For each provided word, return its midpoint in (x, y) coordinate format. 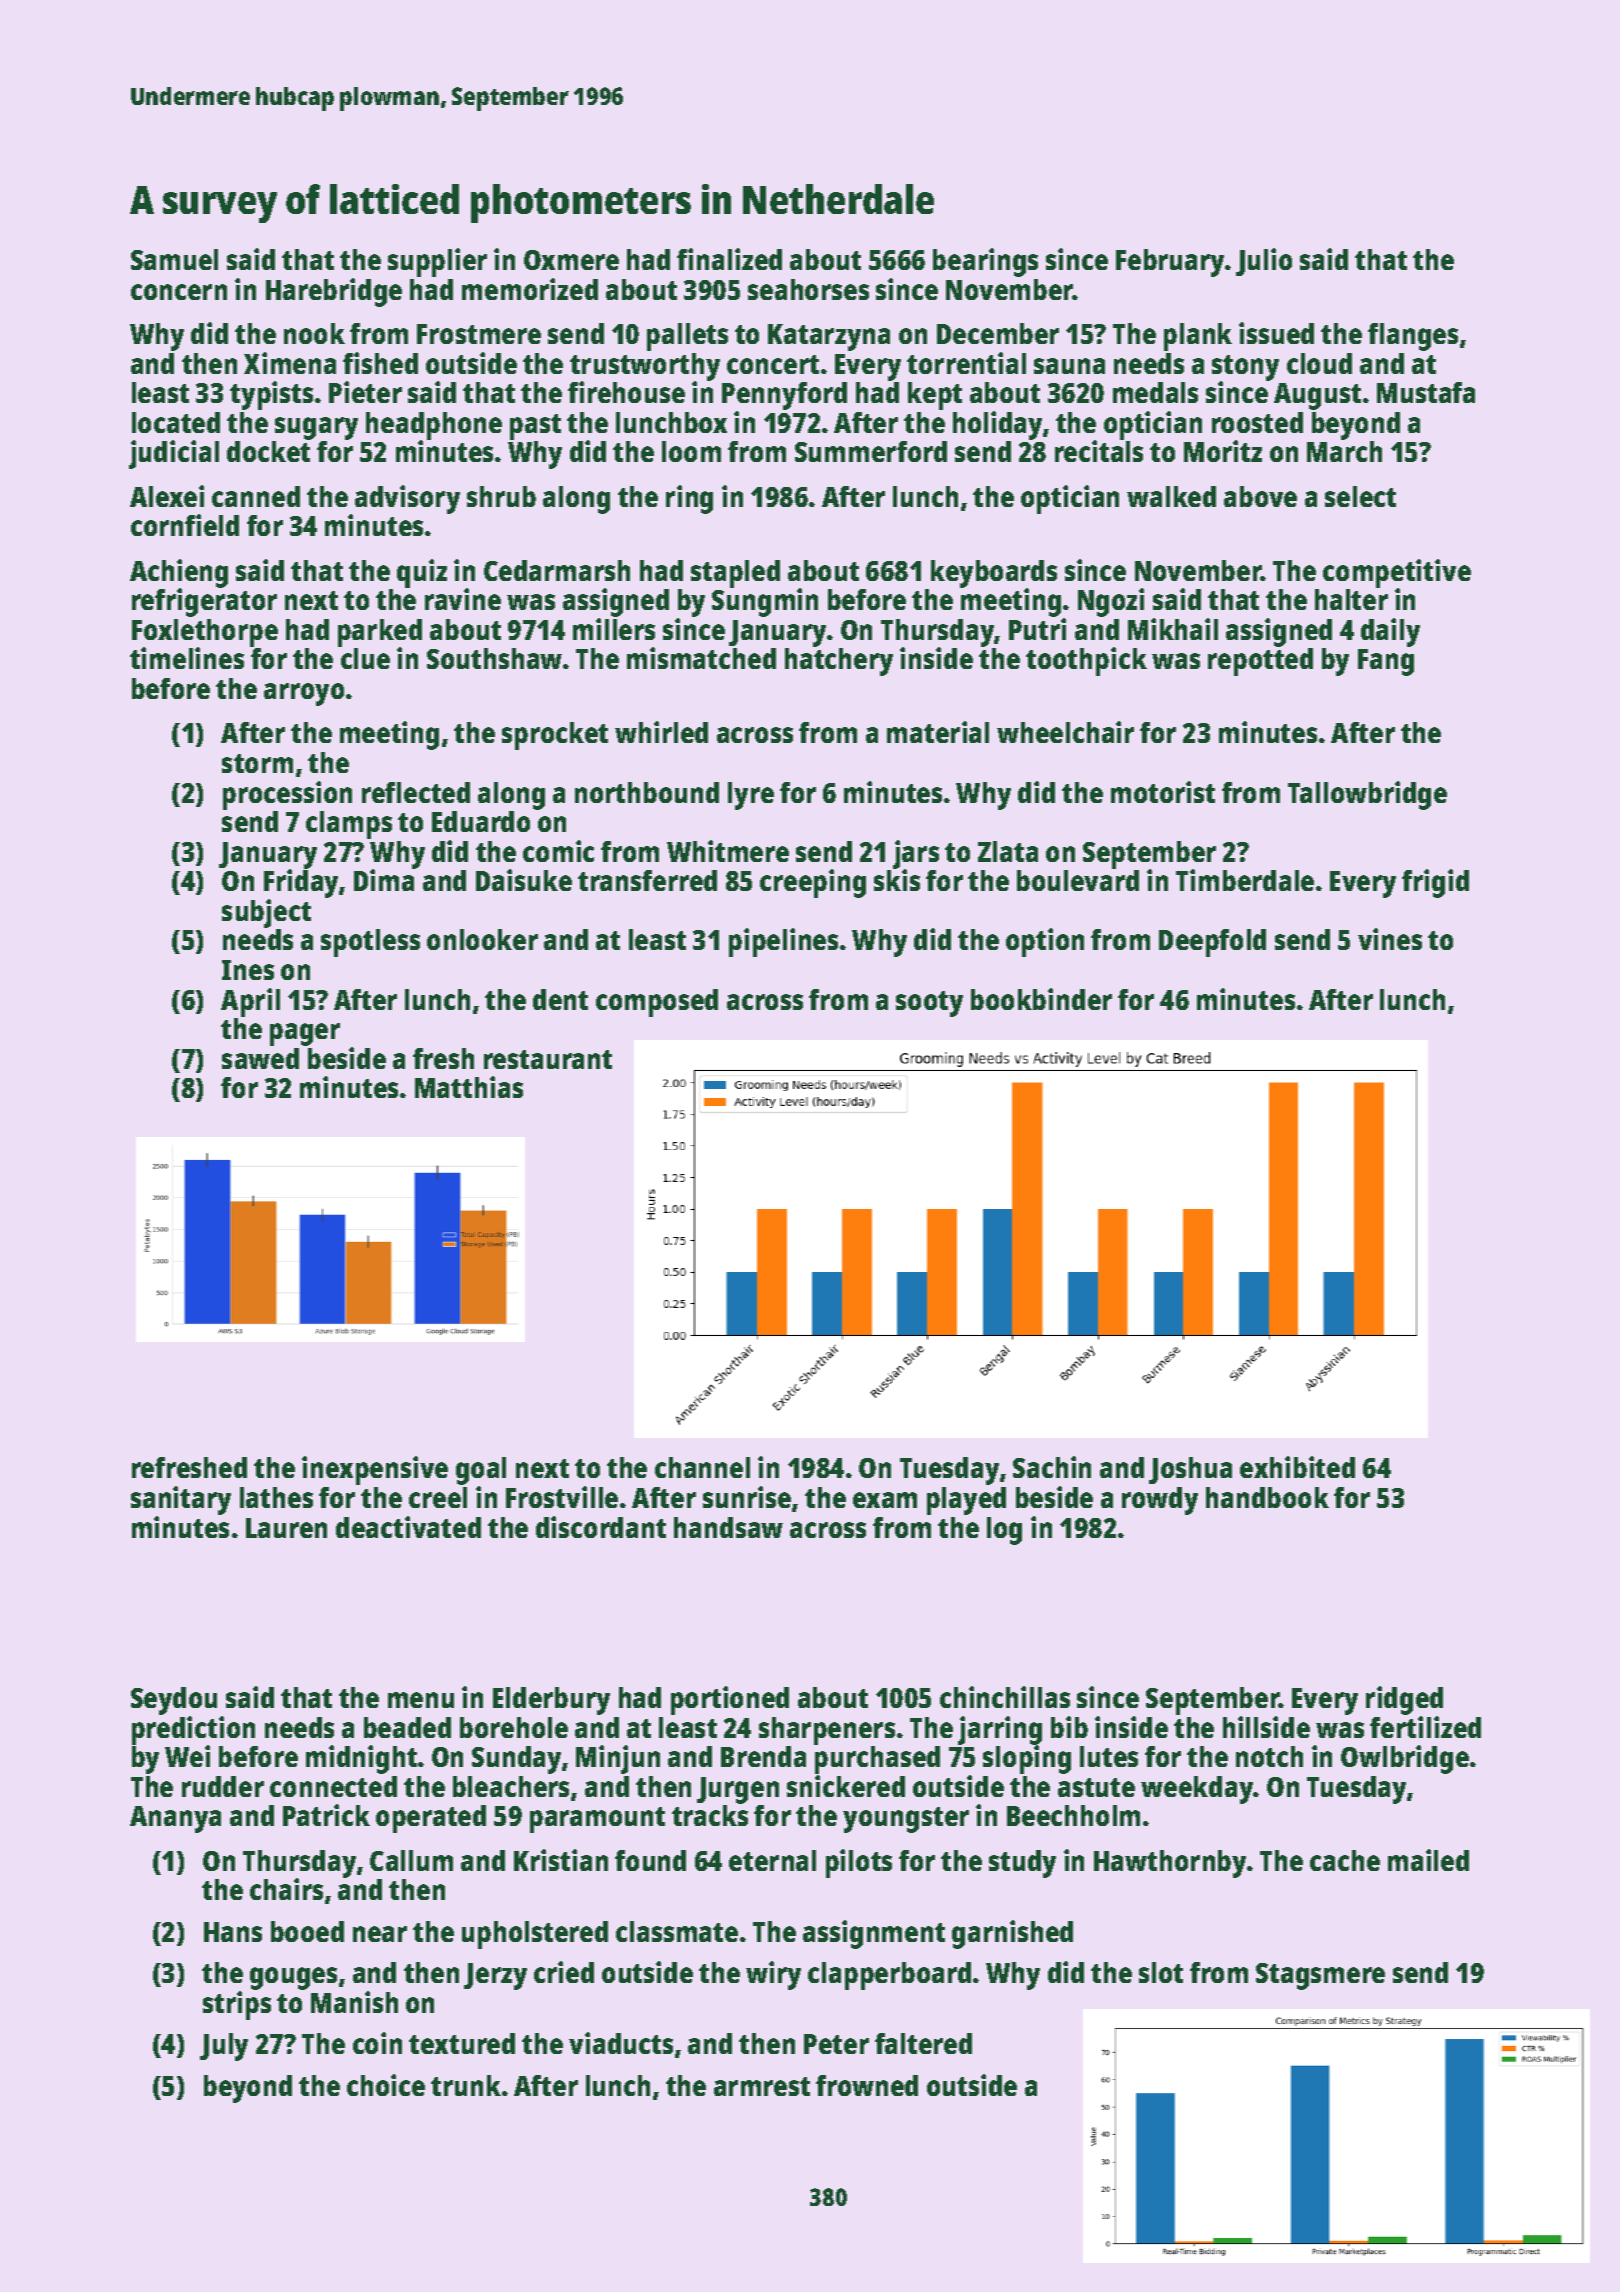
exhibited (1297, 1467)
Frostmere (479, 334)
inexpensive (375, 1470)
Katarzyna (829, 337)
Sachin (1052, 1467)
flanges (1413, 337)
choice (386, 2085)
